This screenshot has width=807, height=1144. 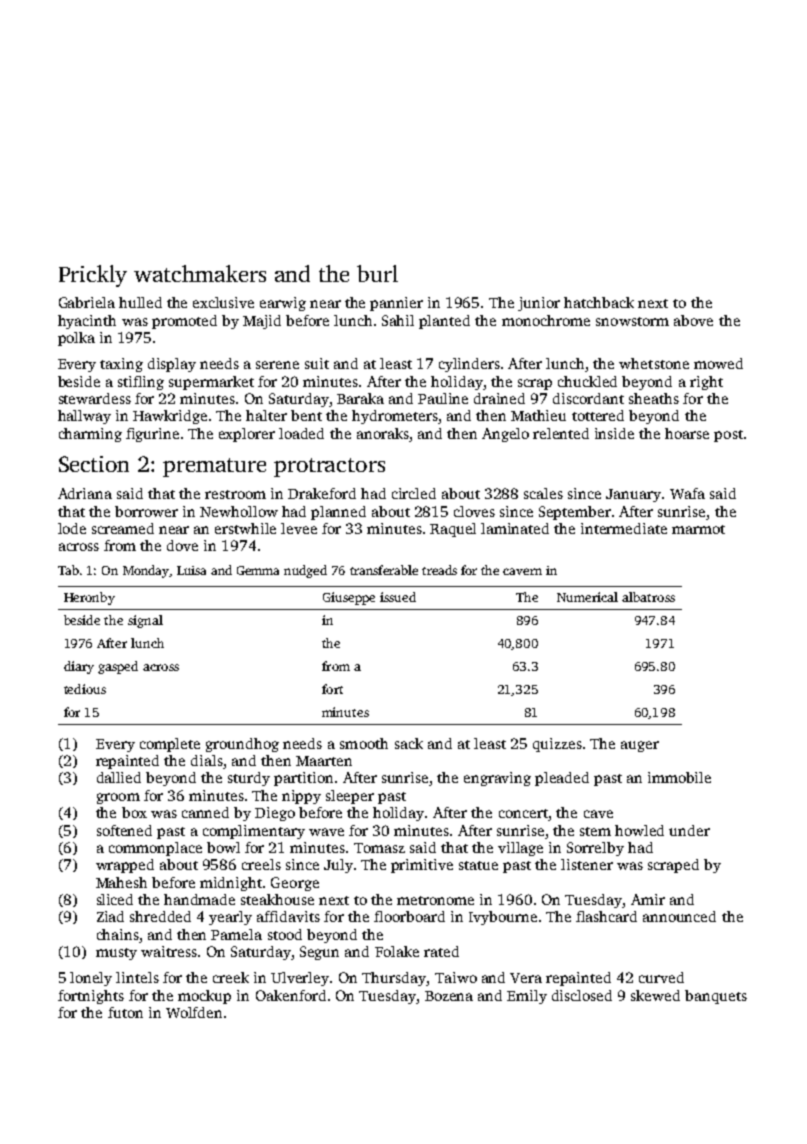 What do you see at coordinates (242, 745) in the screenshot?
I see `groundhog` at bounding box center [242, 745].
